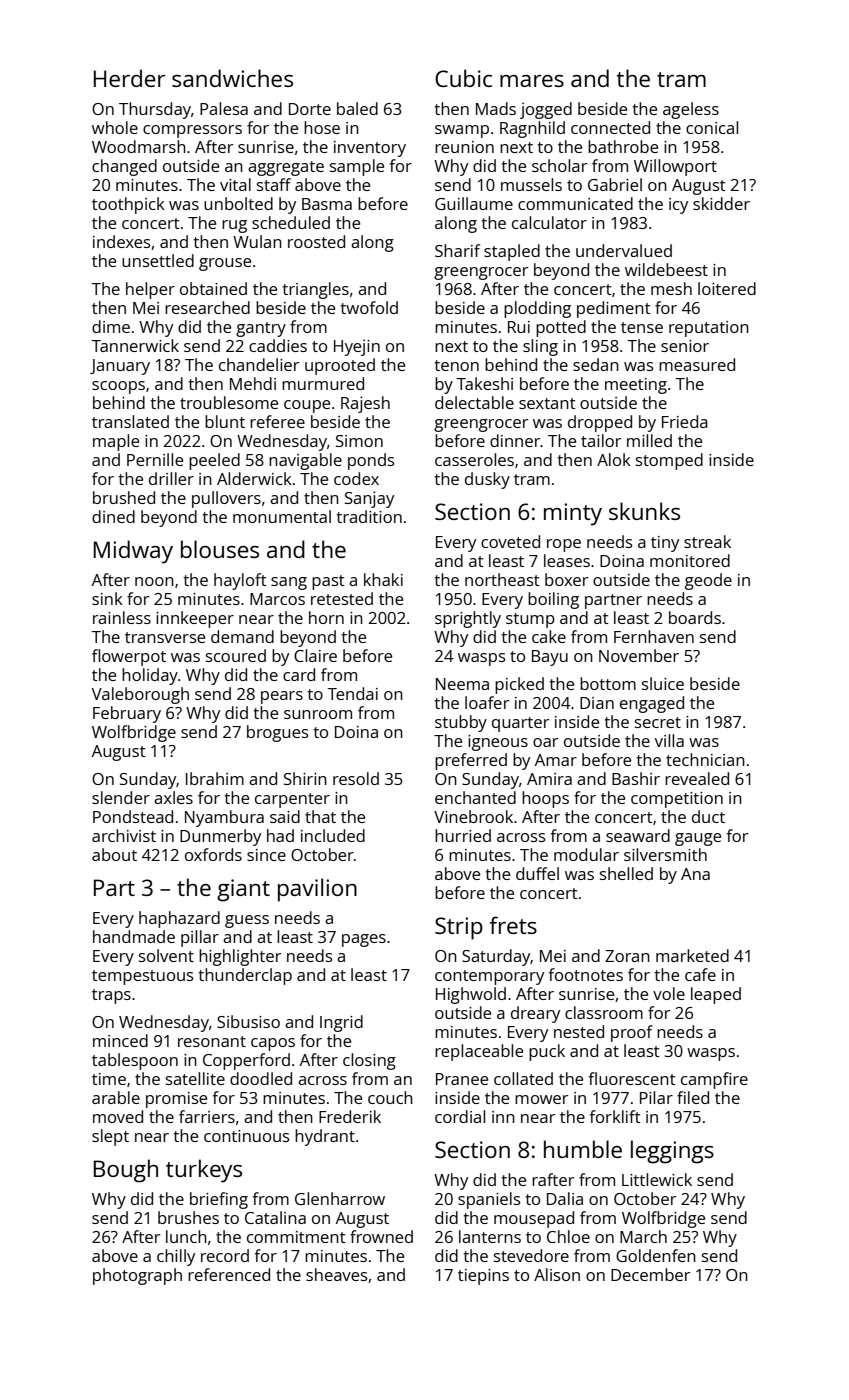 The height and width of the screenshot is (1400, 849). Describe the element at coordinates (496, 957) in the screenshot. I see `Saturday` at that location.
